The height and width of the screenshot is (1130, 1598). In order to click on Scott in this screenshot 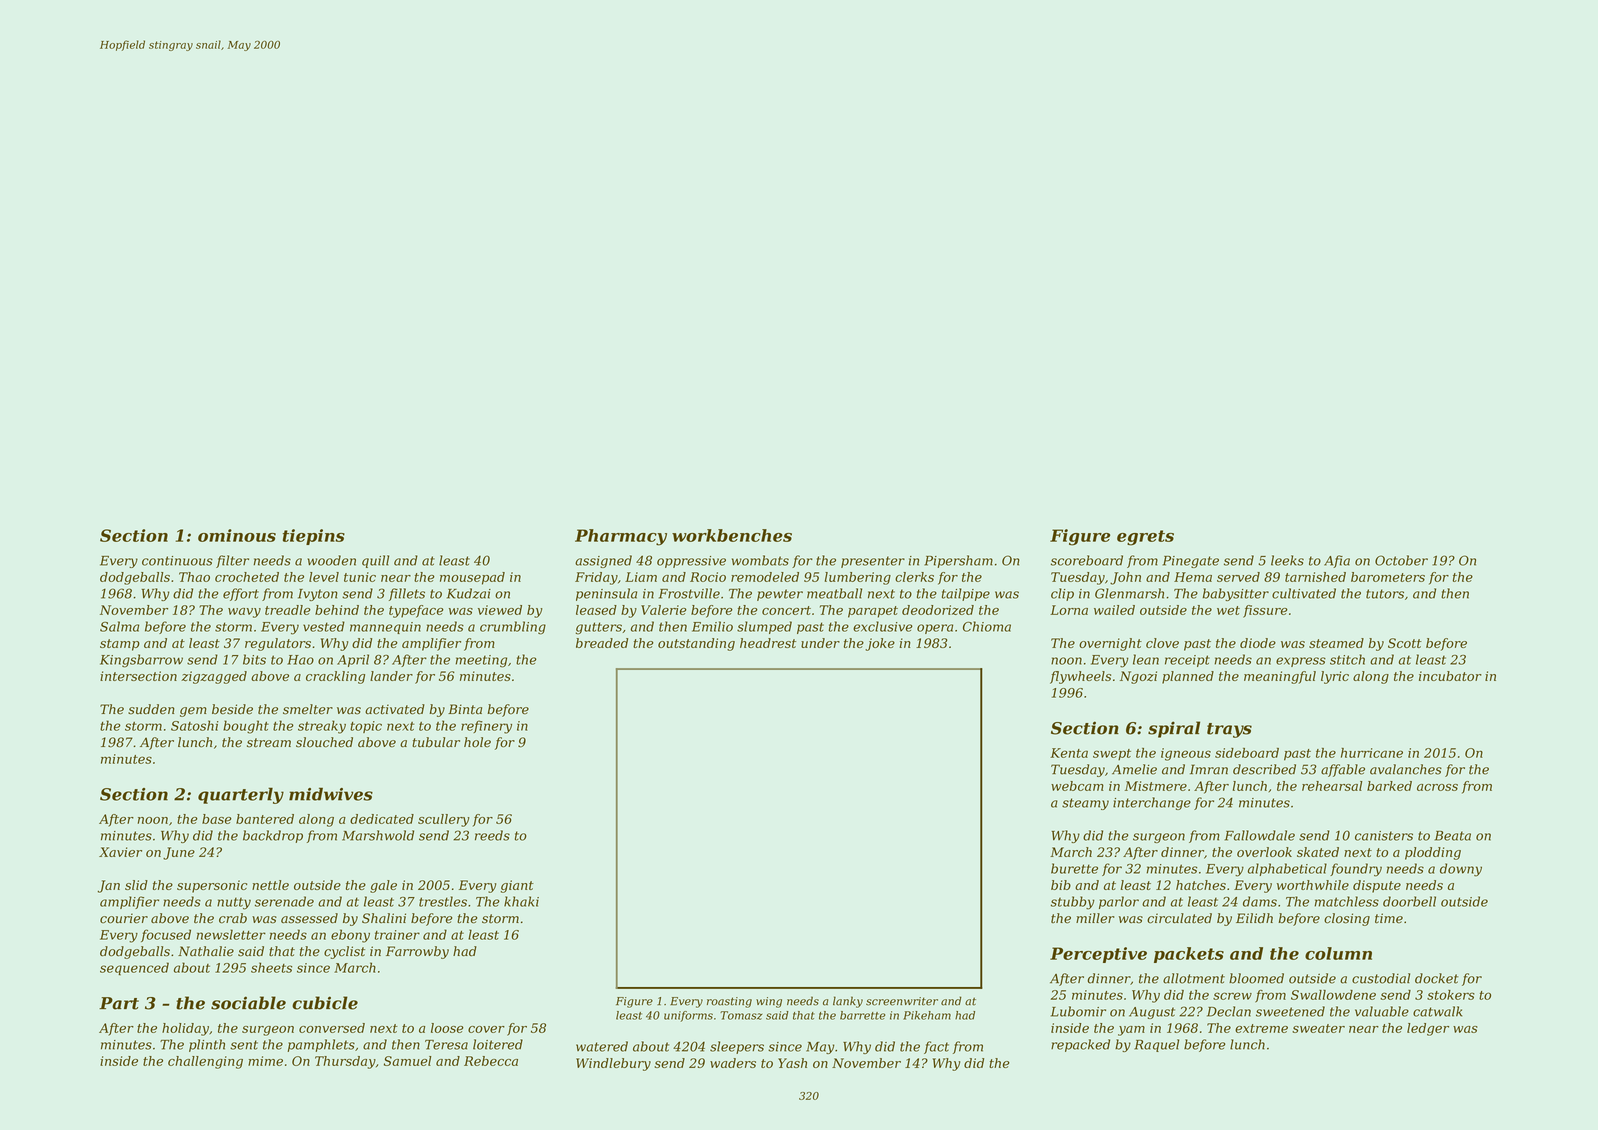, I will do `click(1405, 643)`.
